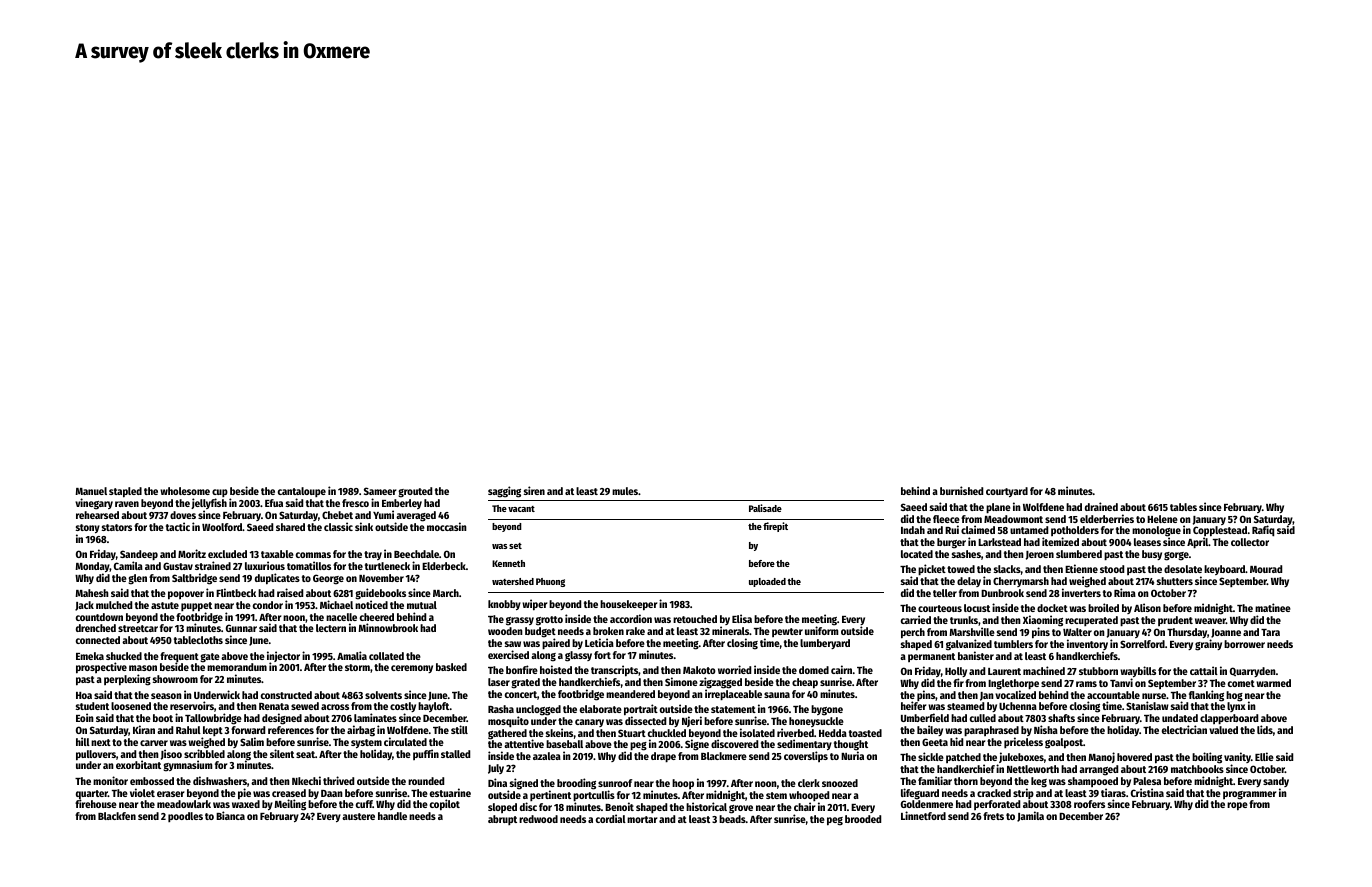 The image size is (1372, 887). Describe the element at coordinates (1061, 718) in the document. I see `shafts` at that location.
